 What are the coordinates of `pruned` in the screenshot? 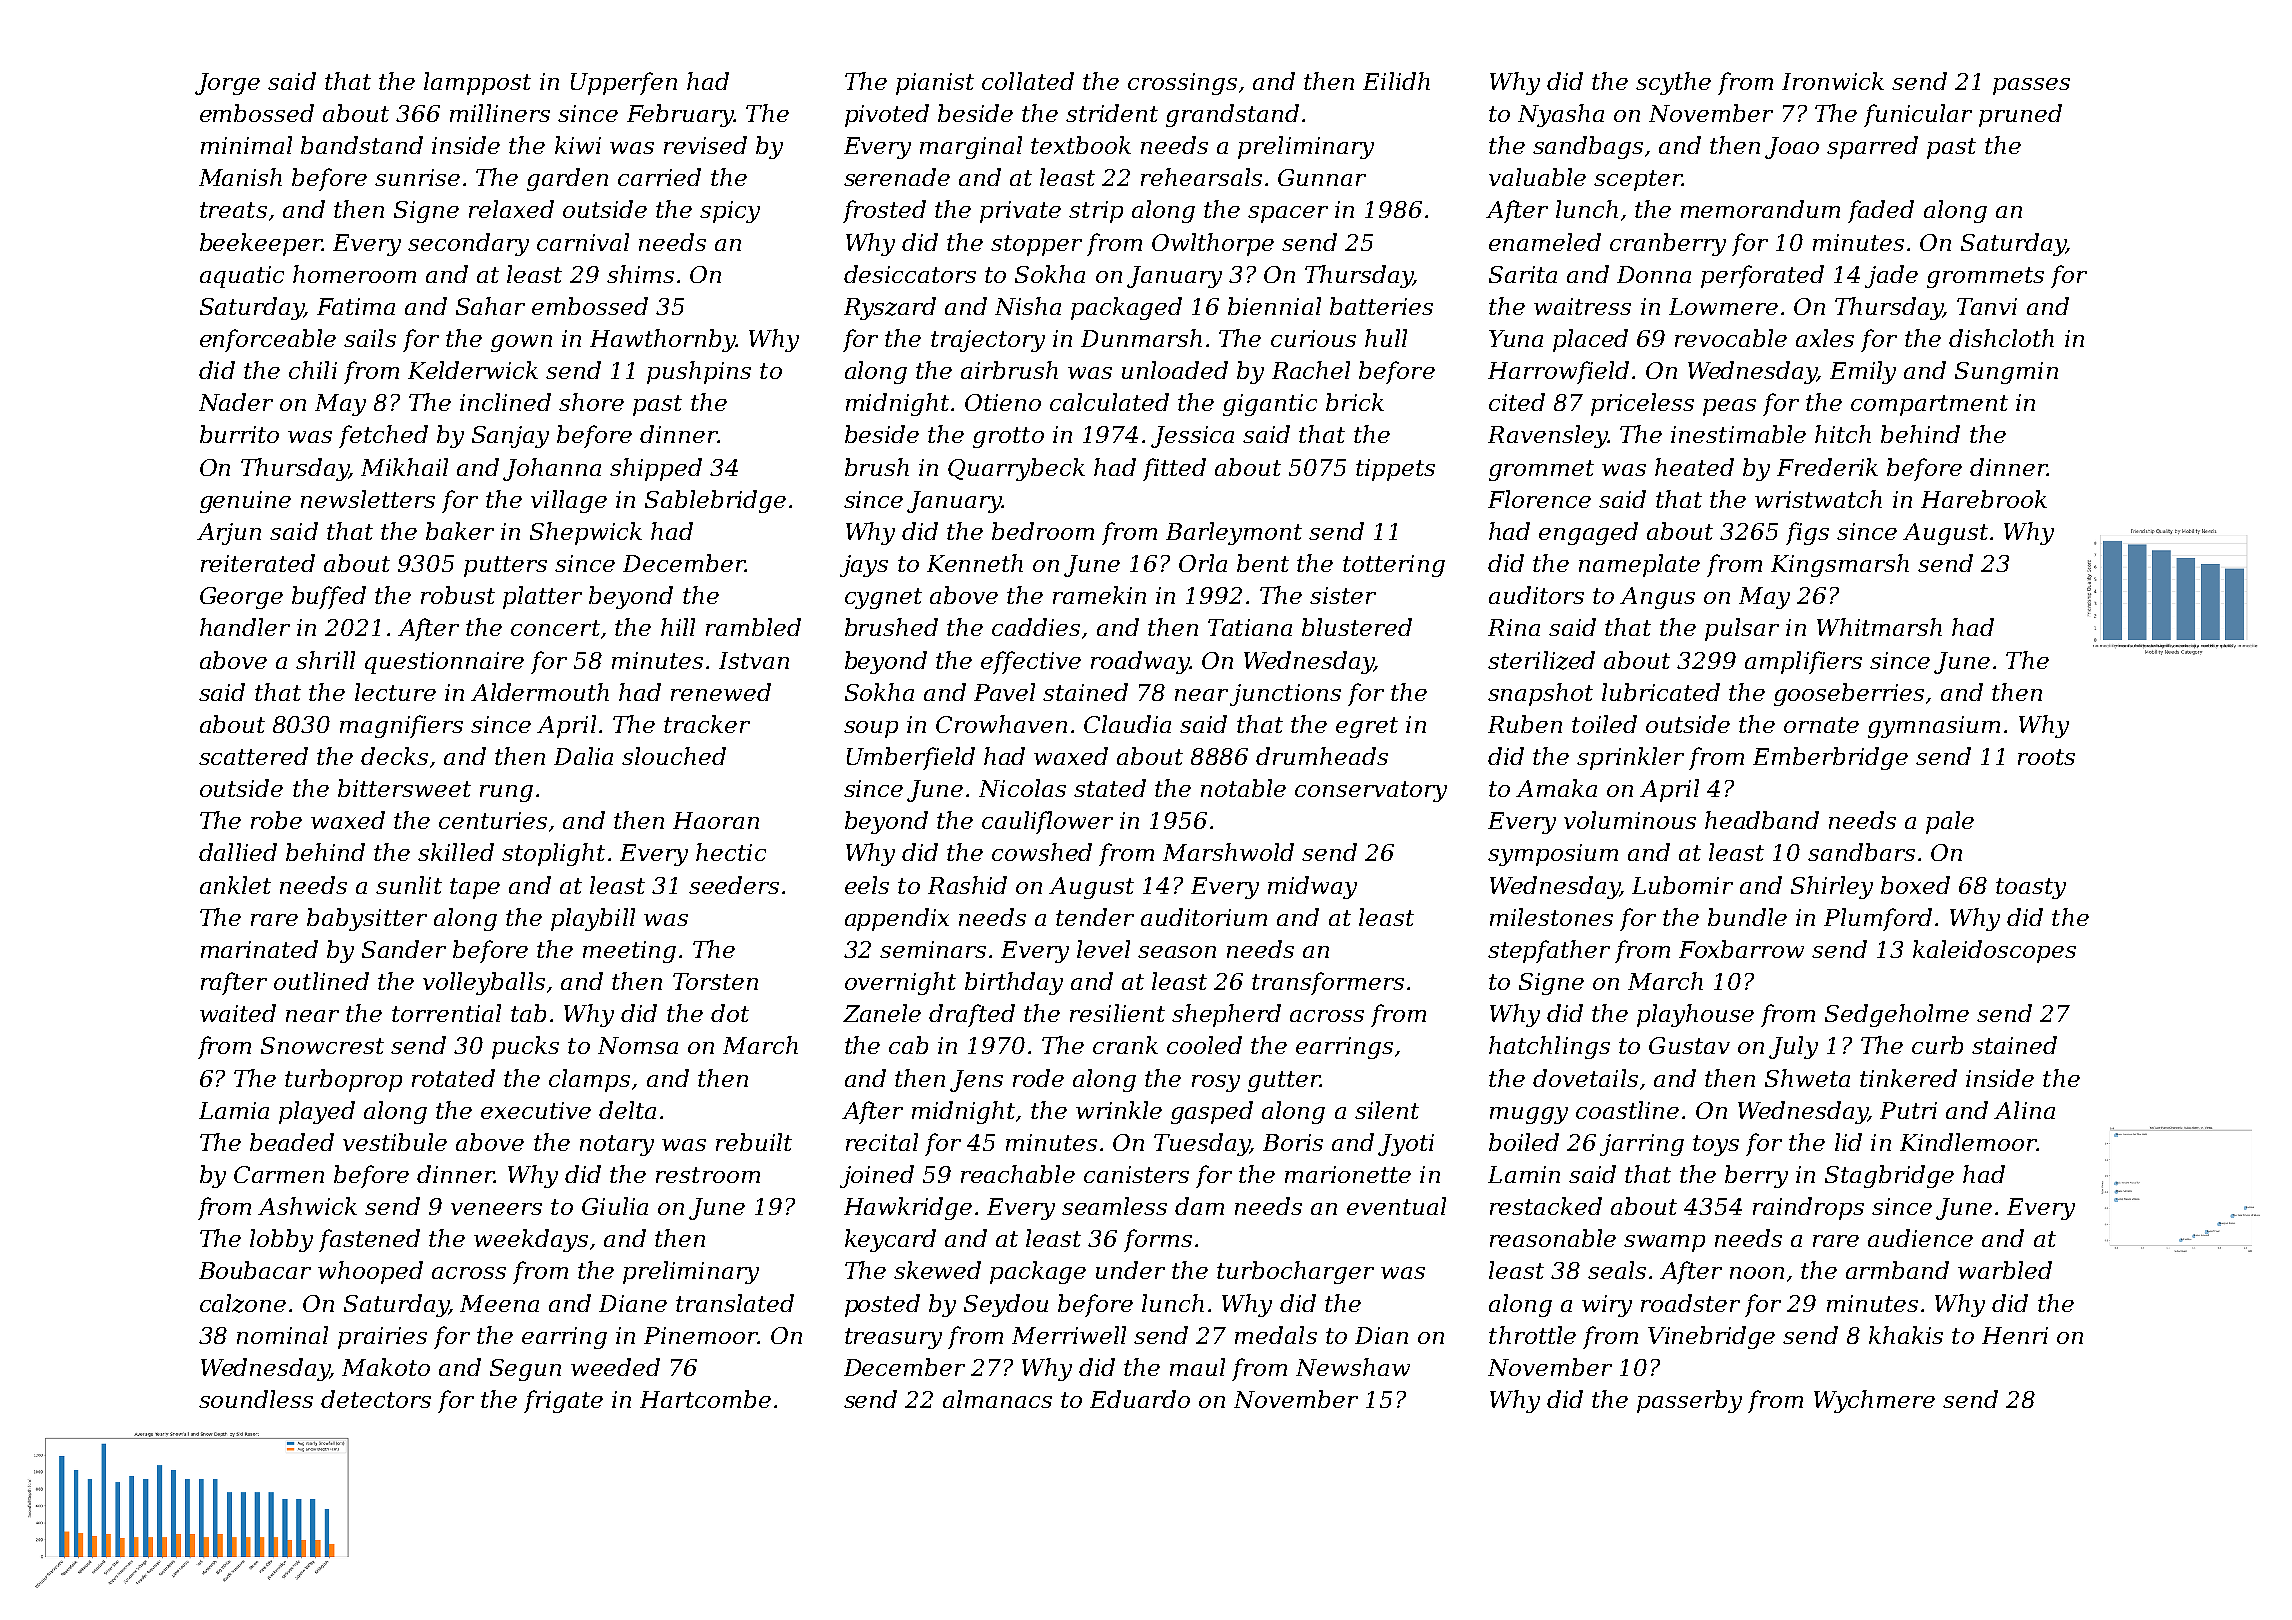 It's located at (2020, 115).
